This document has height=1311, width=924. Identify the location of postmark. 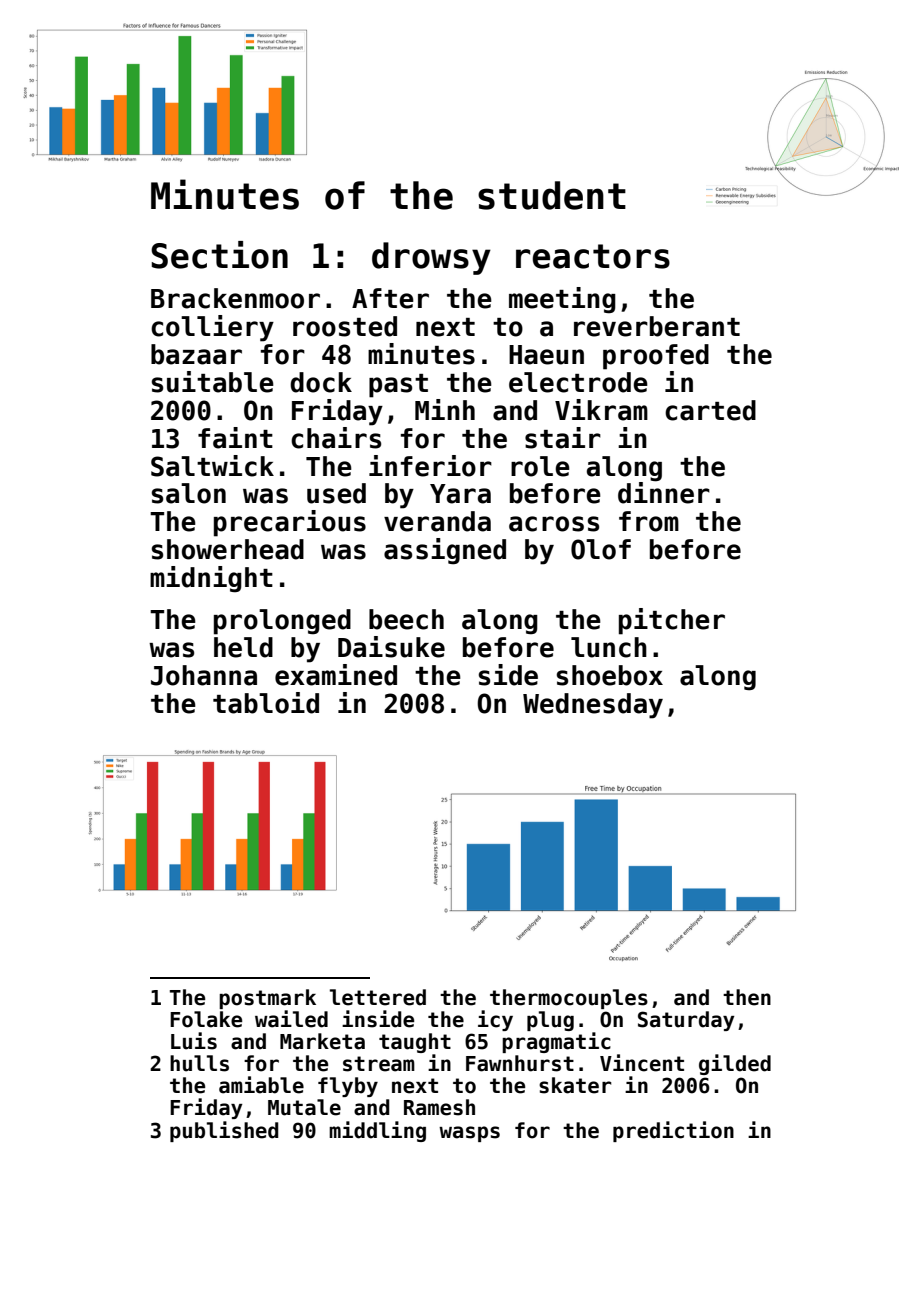
(267, 999).
